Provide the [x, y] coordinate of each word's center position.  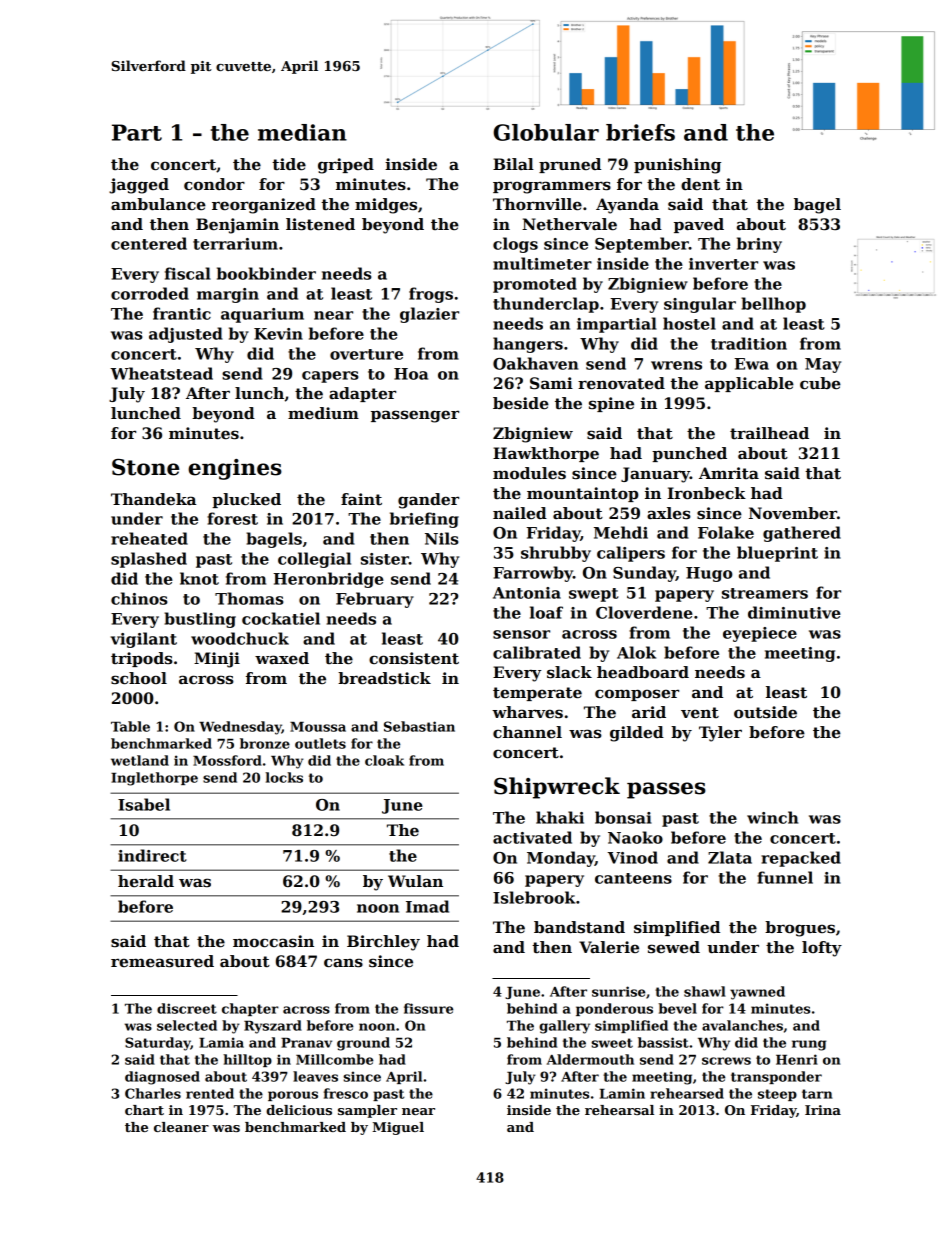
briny [759, 245]
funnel [785, 877]
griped [346, 166]
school [139, 678]
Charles [153, 1093]
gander [428, 501]
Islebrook [534, 897]
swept [594, 595]
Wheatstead [161, 373]
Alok [636, 652]
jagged [139, 186]
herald [146, 881]
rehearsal [619, 1110]
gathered [802, 534]
